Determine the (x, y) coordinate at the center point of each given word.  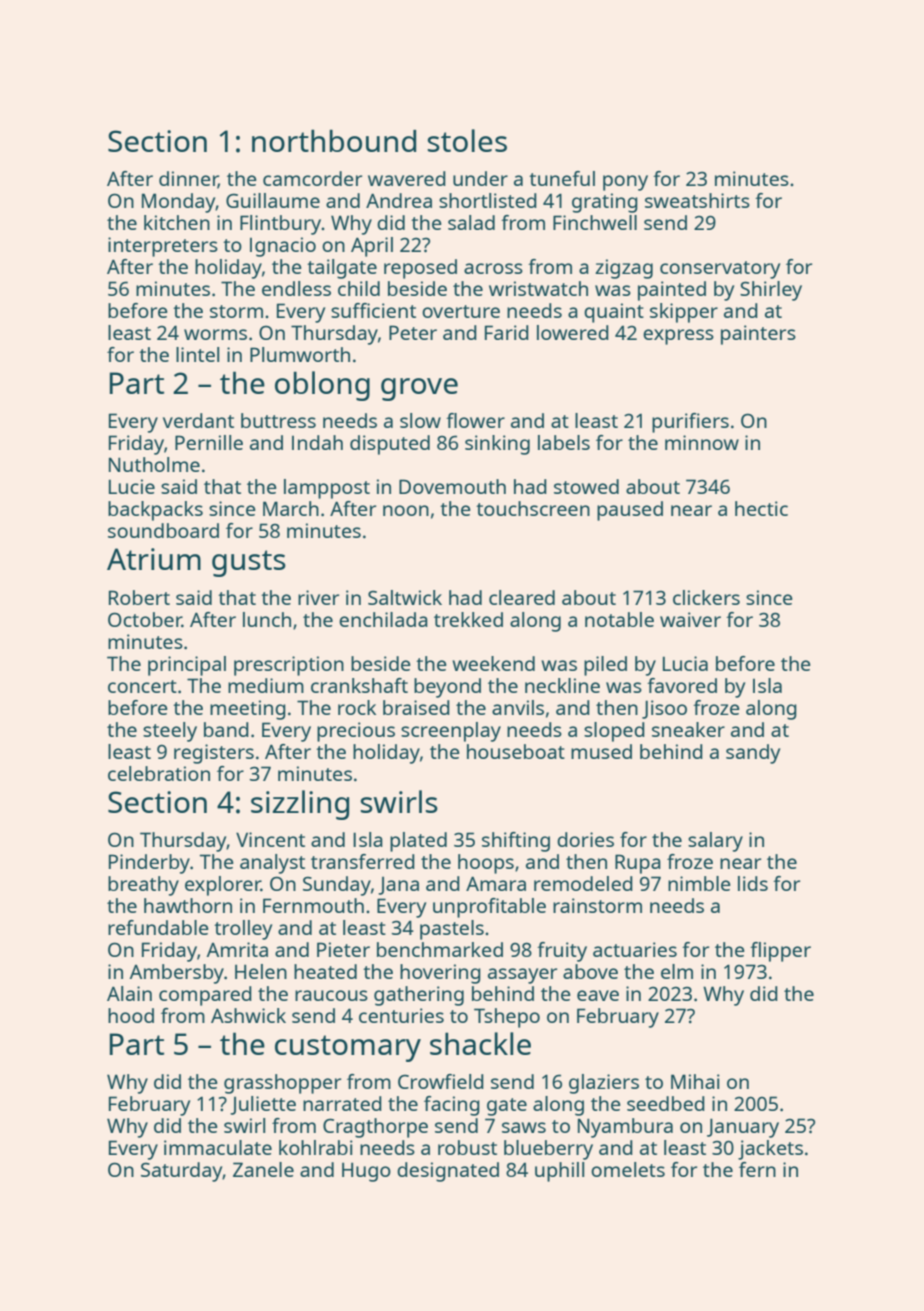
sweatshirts (697, 200)
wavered (407, 178)
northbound (334, 140)
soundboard (163, 530)
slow (420, 420)
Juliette (263, 1105)
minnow (702, 442)
